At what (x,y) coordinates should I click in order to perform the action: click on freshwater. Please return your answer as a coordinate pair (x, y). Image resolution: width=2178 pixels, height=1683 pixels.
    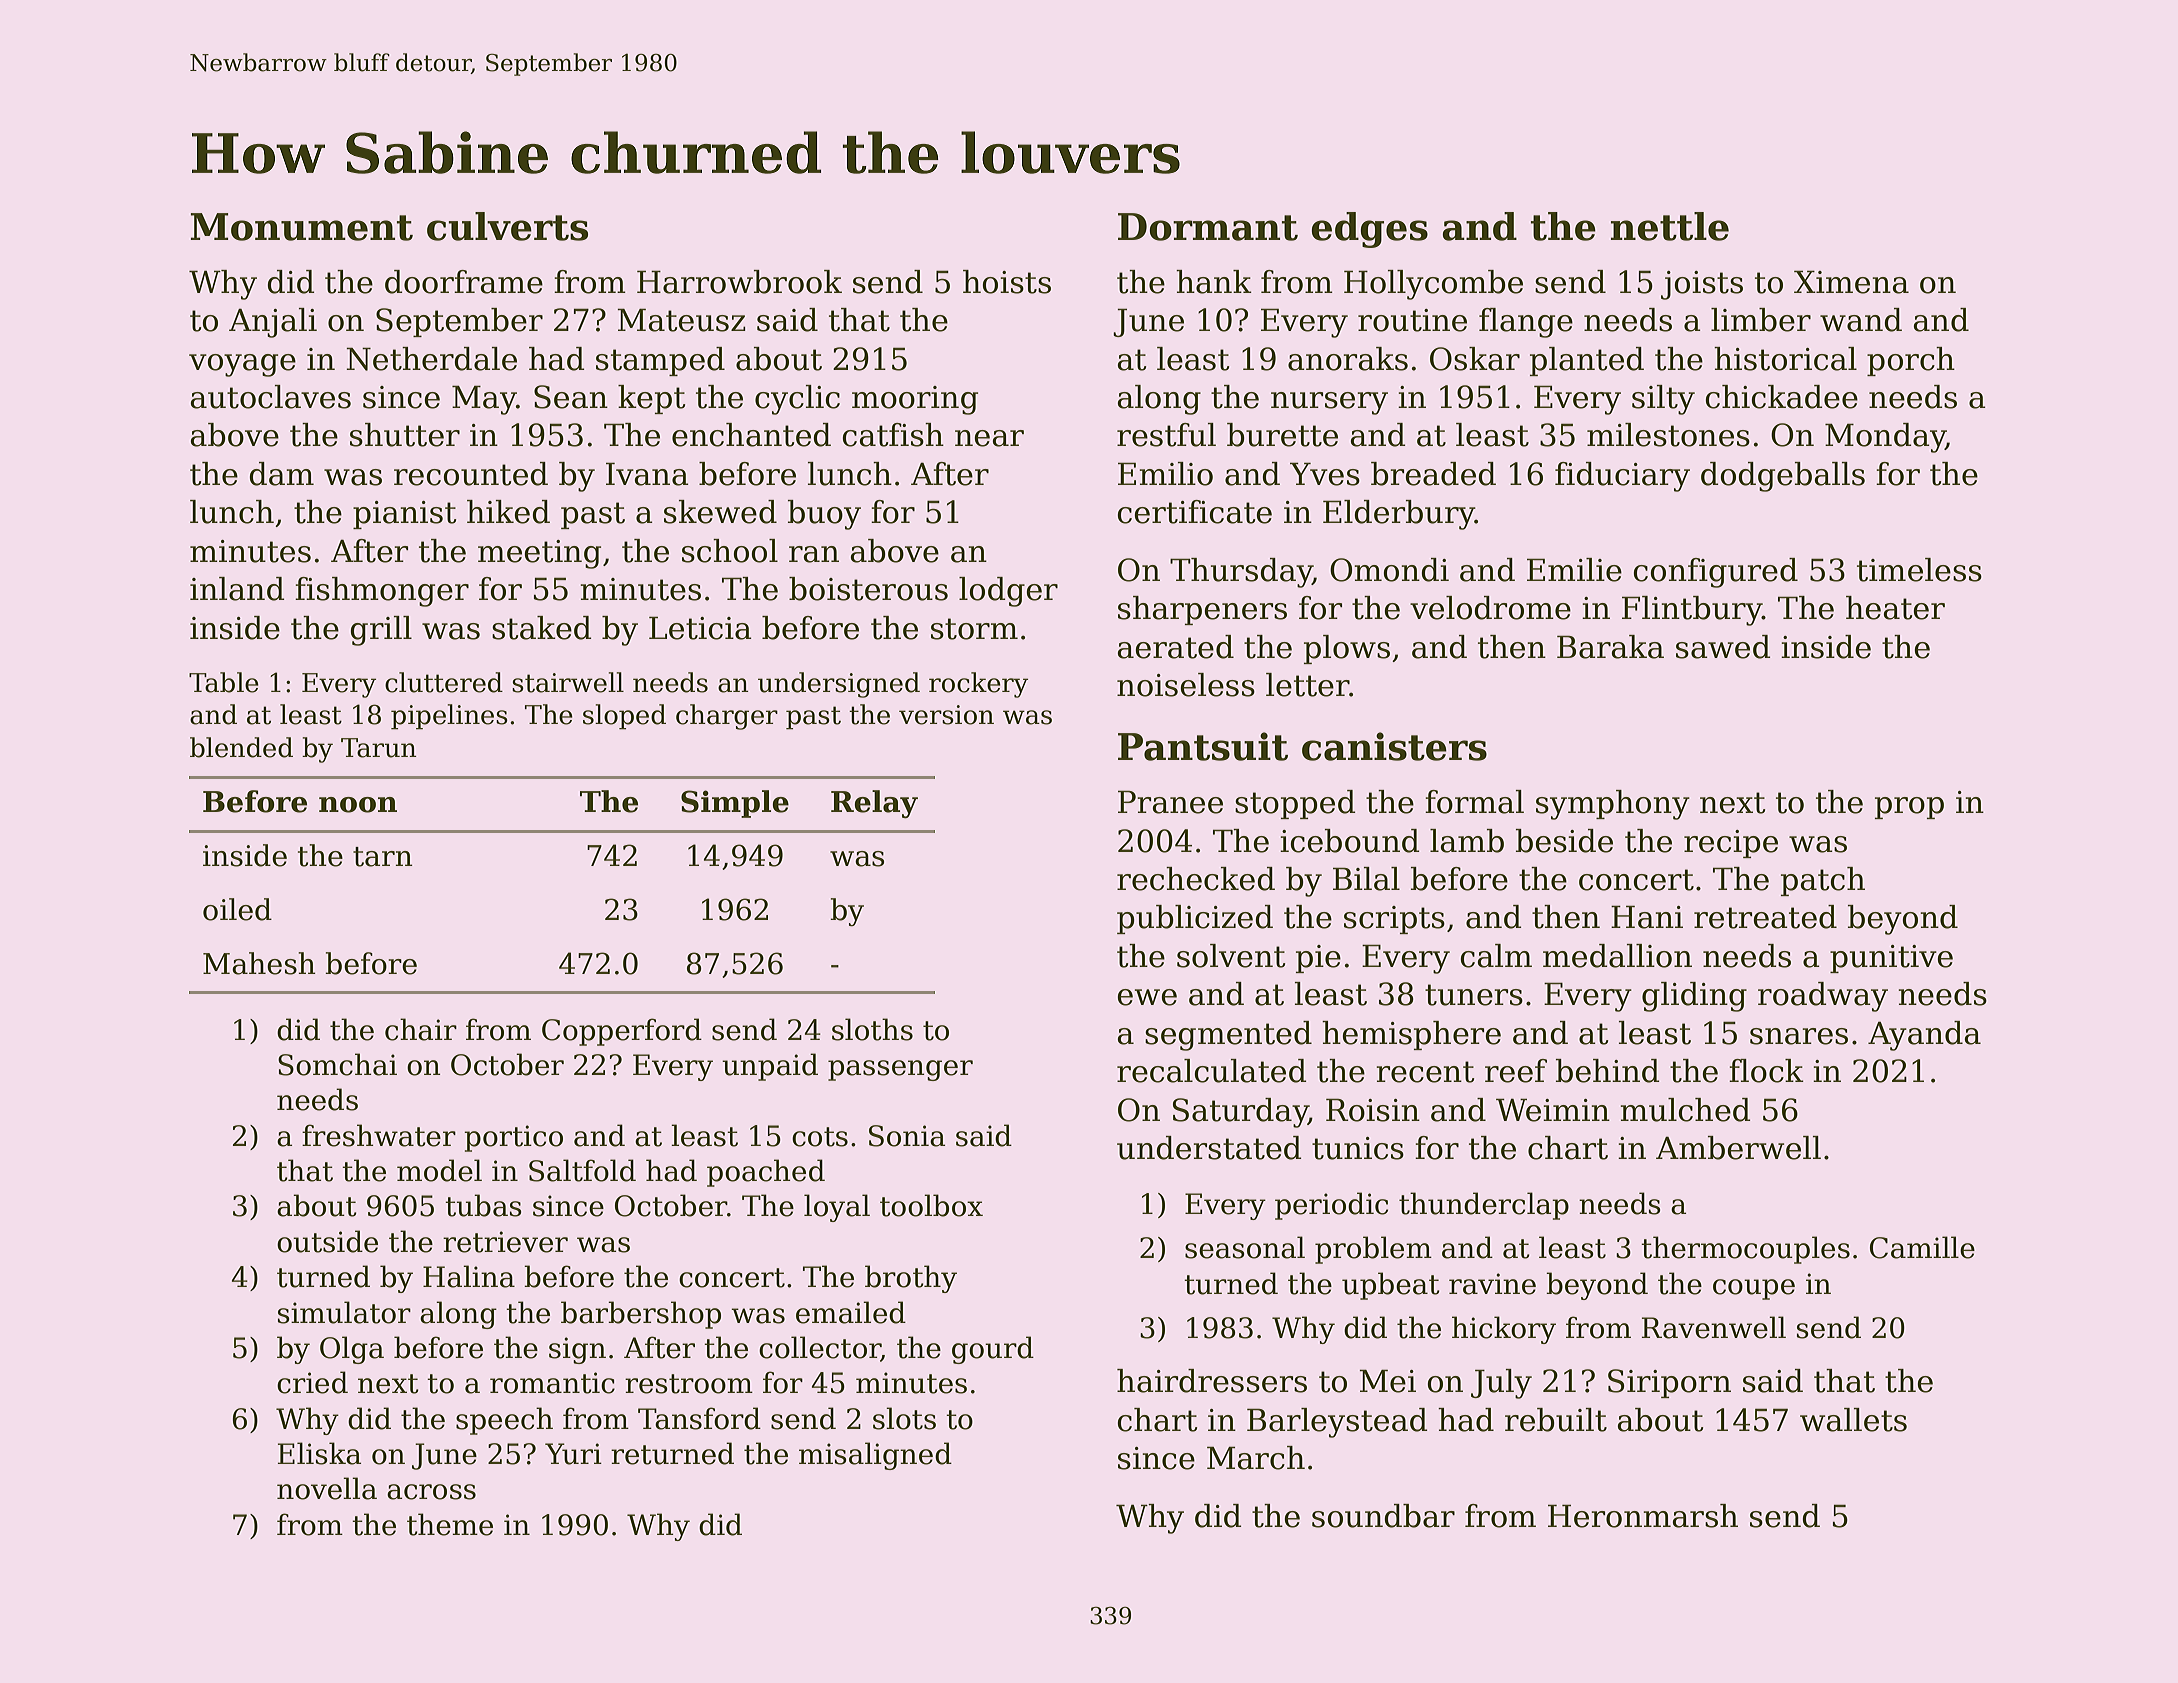
    Looking at the image, I should click on (379, 1135).
